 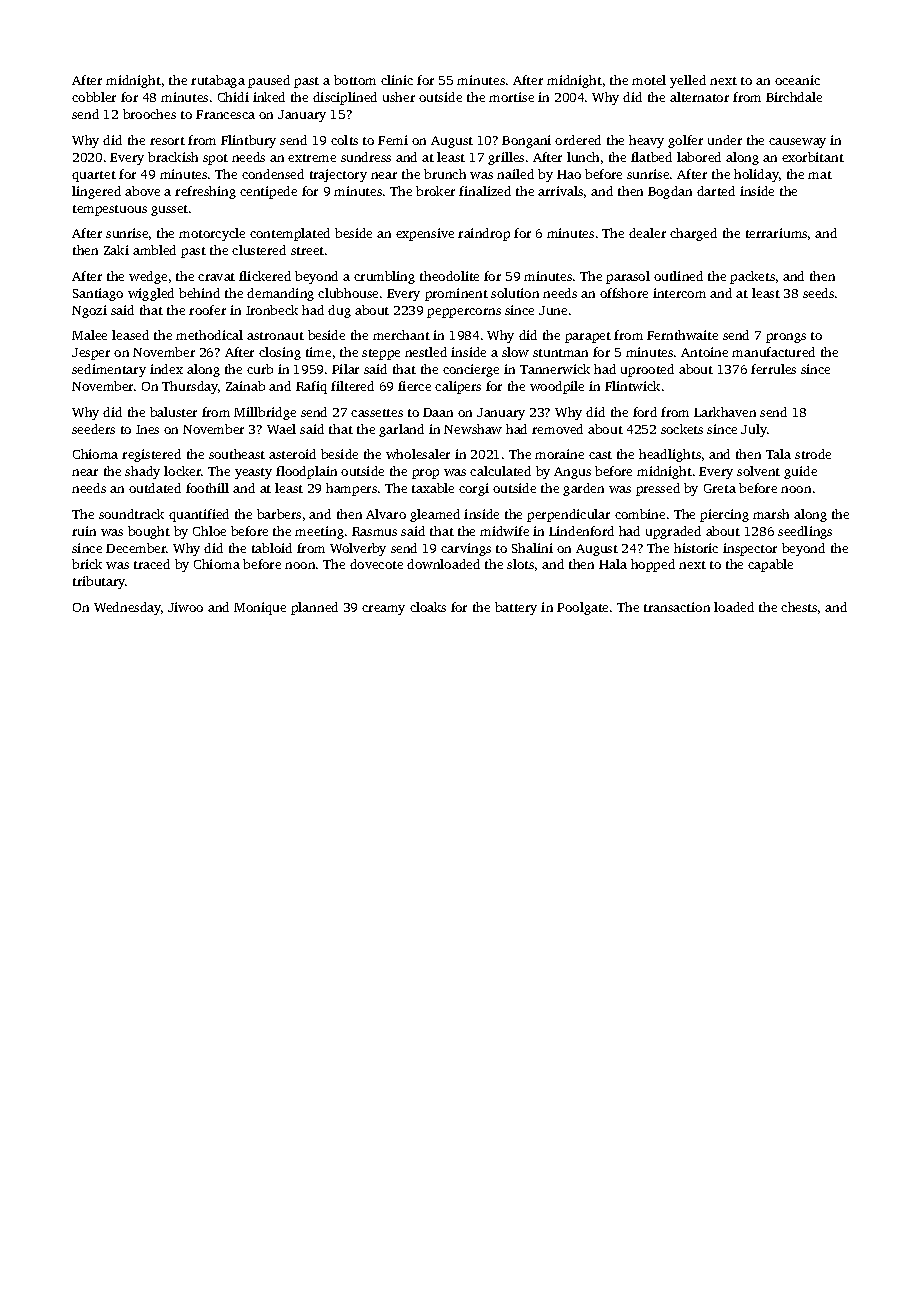 I want to click on theodolite, so click(x=449, y=276).
